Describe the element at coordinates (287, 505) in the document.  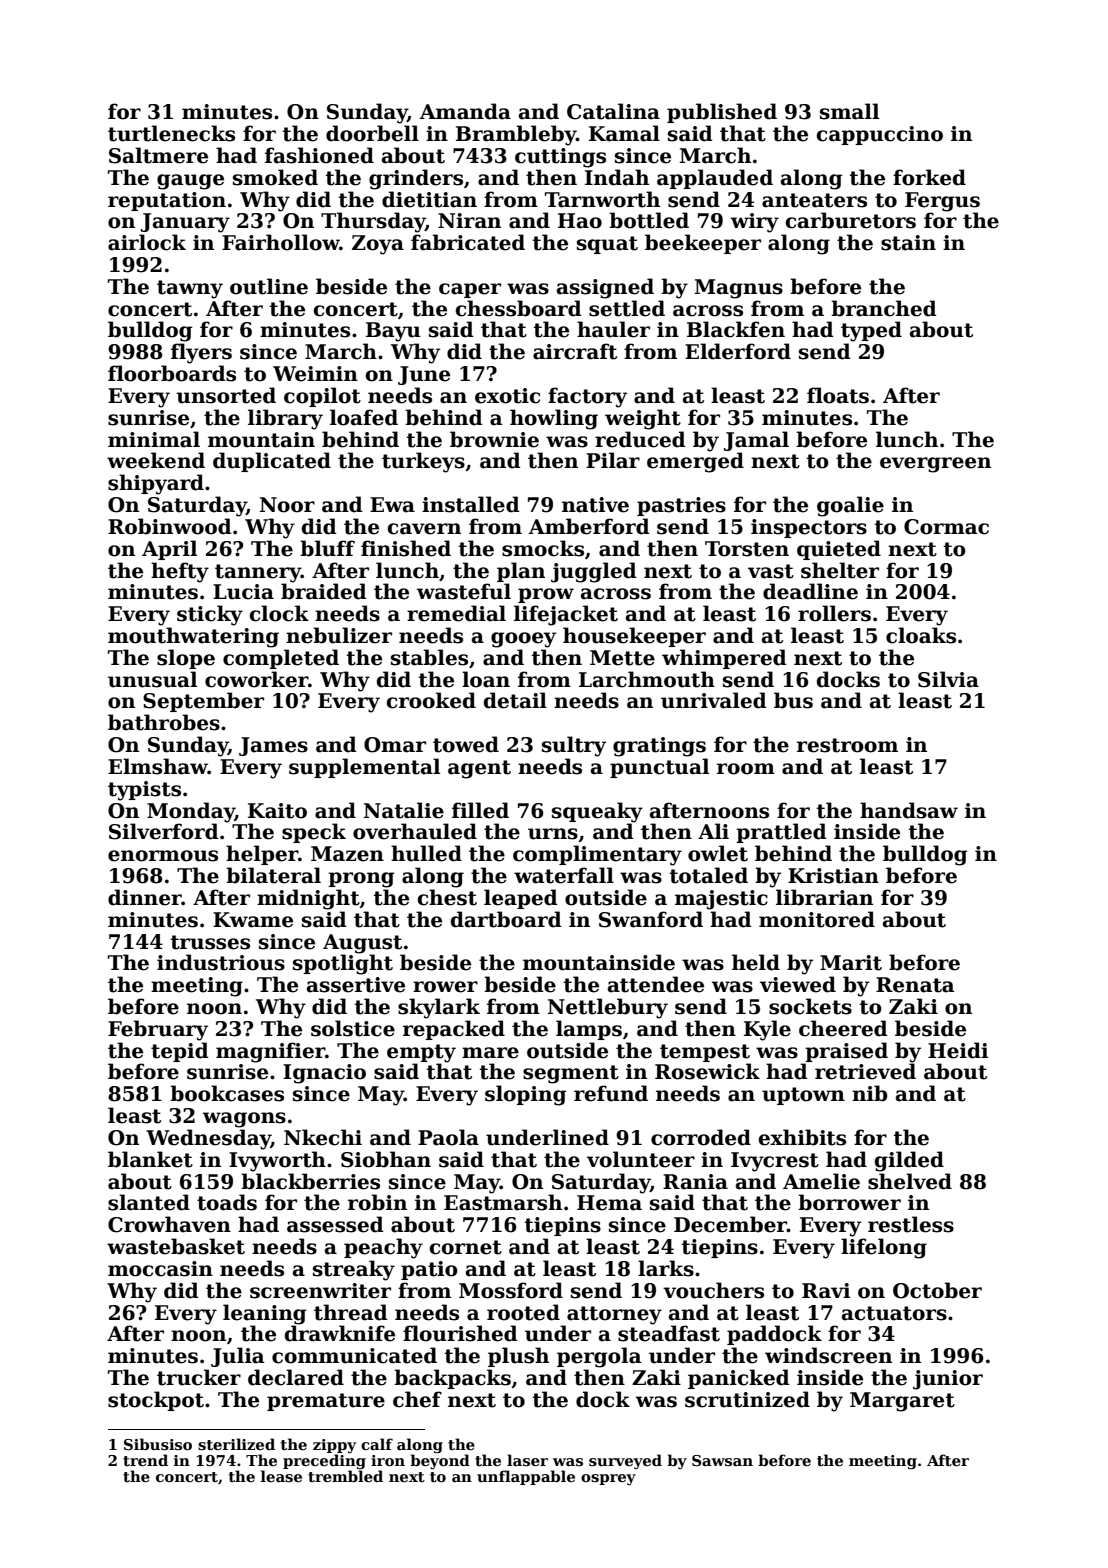
I see `Noor` at that location.
